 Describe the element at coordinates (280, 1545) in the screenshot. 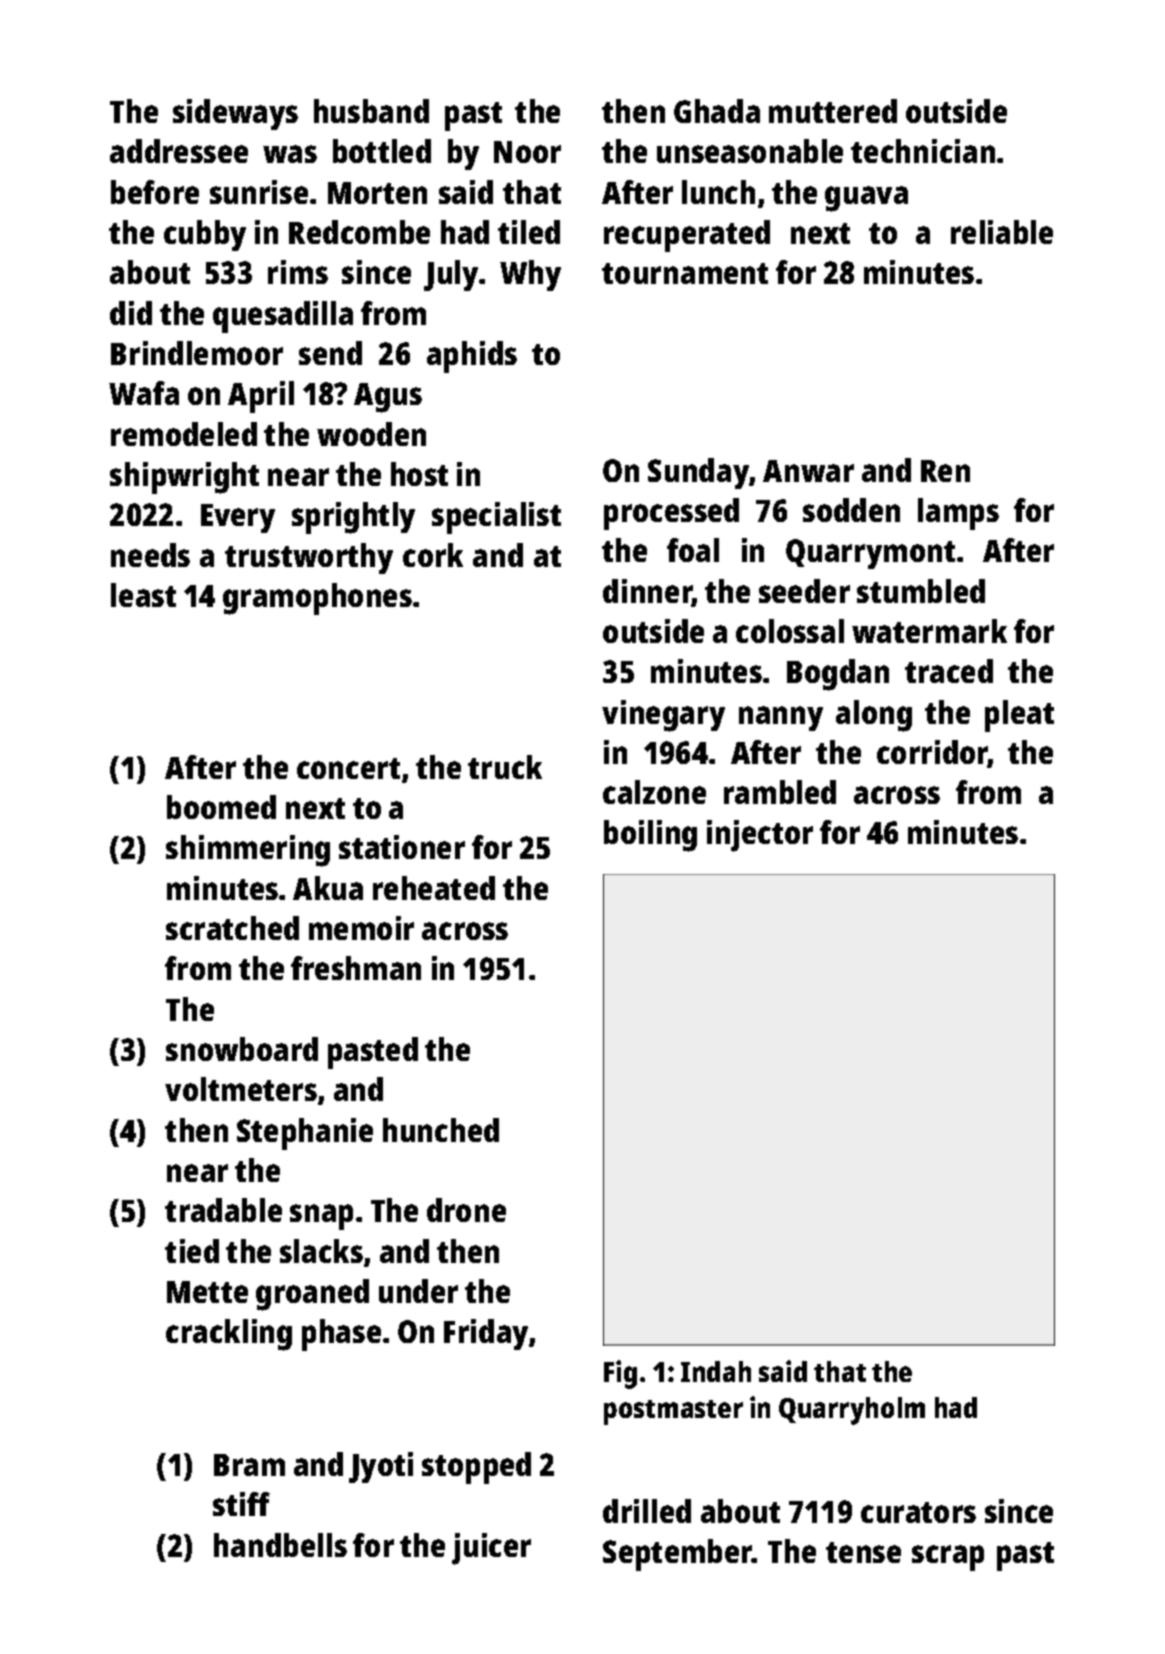

I see `handbells` at that location.
